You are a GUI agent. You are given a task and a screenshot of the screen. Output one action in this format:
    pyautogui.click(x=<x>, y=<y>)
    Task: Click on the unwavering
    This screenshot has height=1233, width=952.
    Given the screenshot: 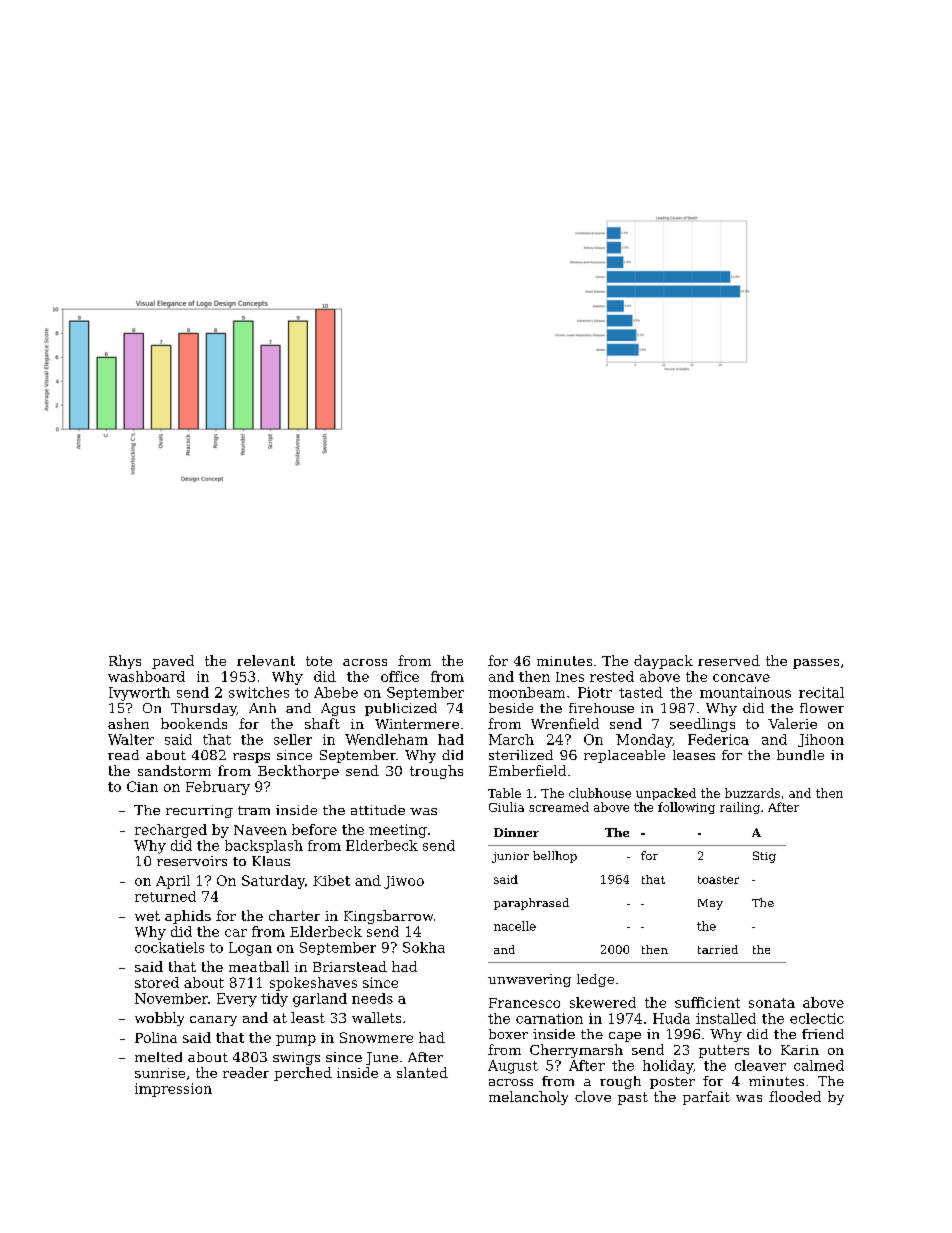 What is the action you would take?
    pyautogui.click(x=529, y=980)
